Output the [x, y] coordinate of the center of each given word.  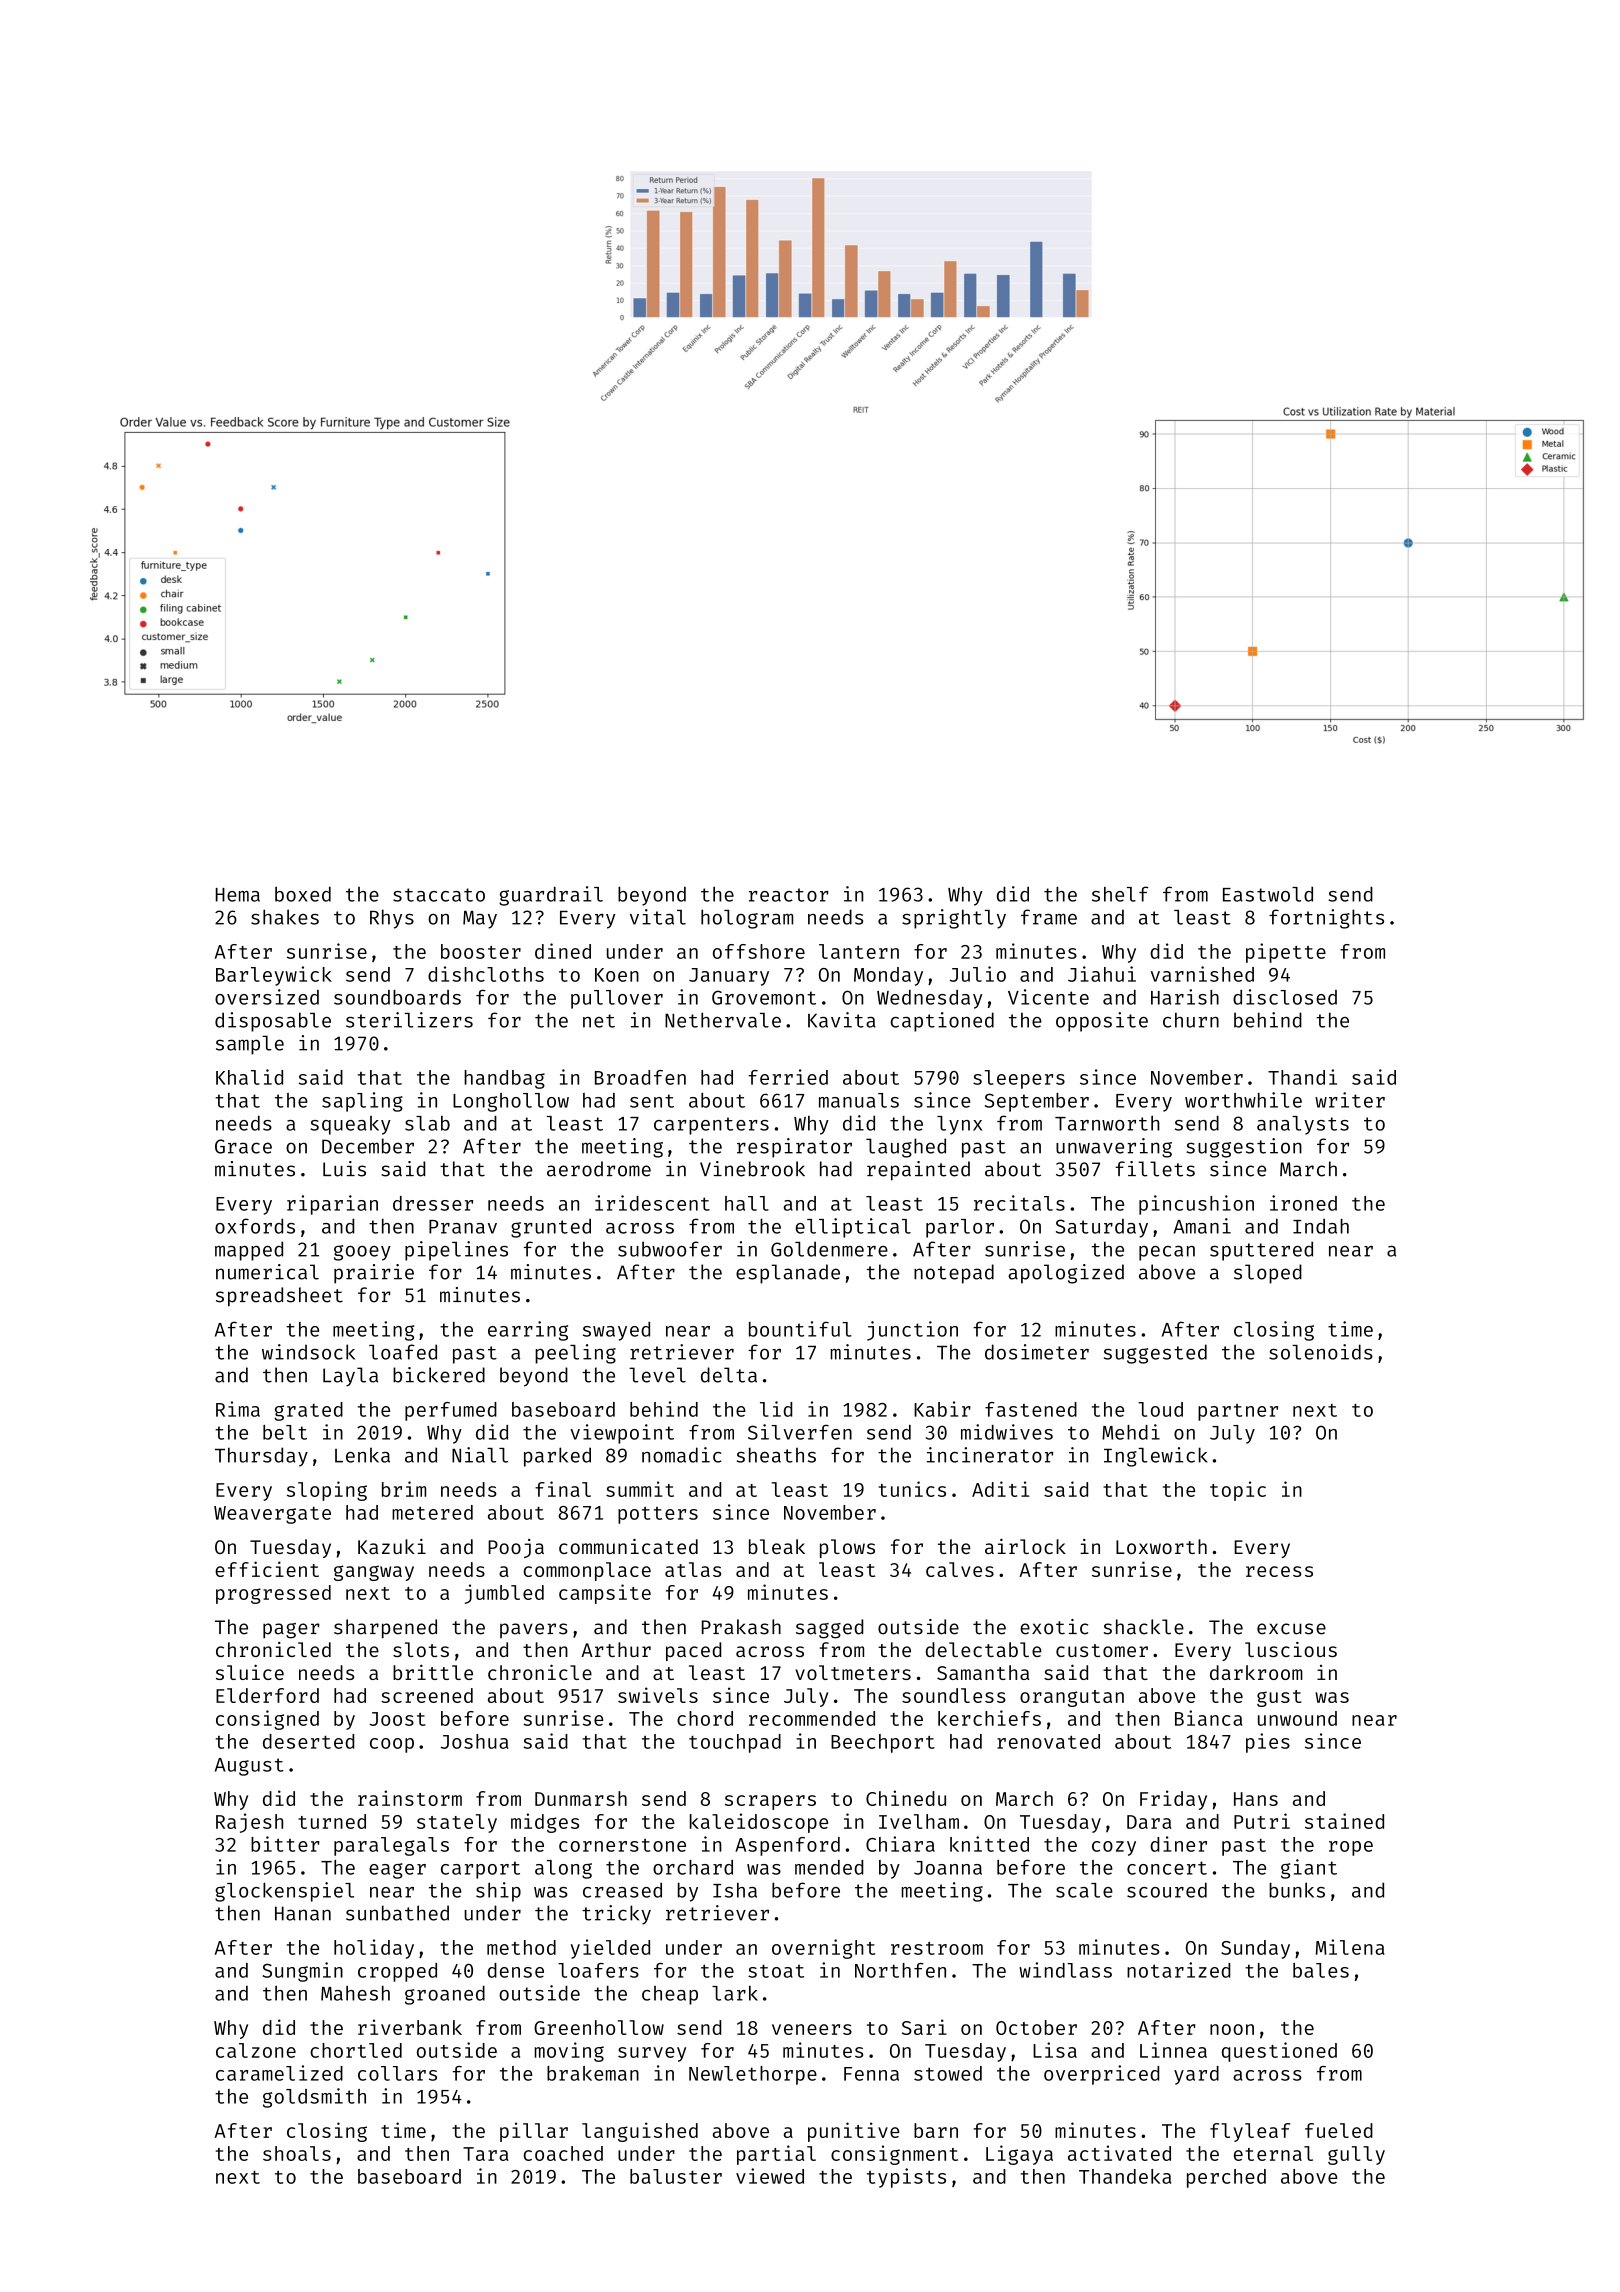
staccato [439, 895]
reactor [789, 895]
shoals [297, 2153]
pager [291, 1631]
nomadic [682, 1455]
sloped [1268, 1274]
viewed [770, 2176]
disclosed [1285, 997]
